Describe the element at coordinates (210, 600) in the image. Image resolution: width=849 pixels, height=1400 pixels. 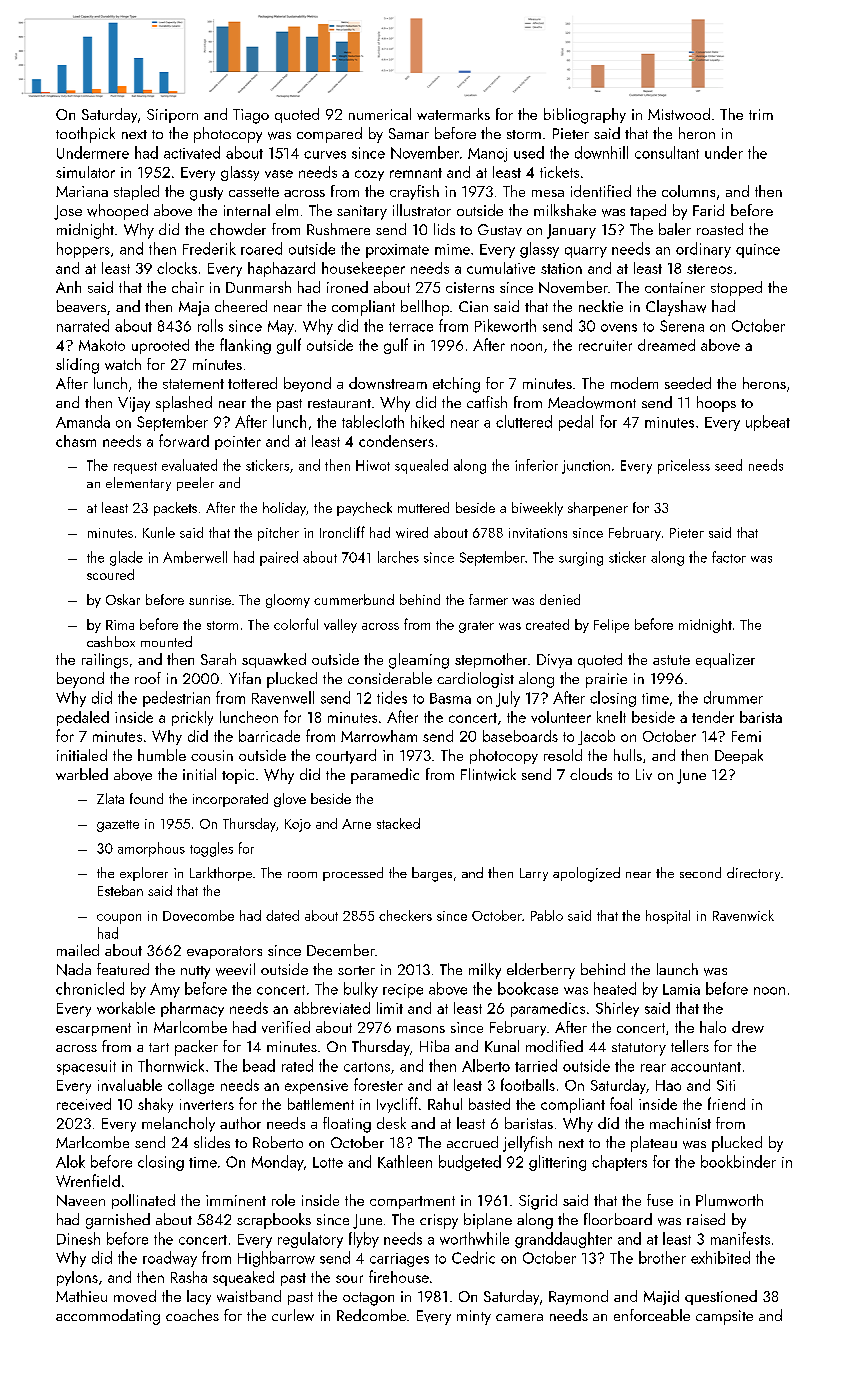
I see `sunrise` at that location.
